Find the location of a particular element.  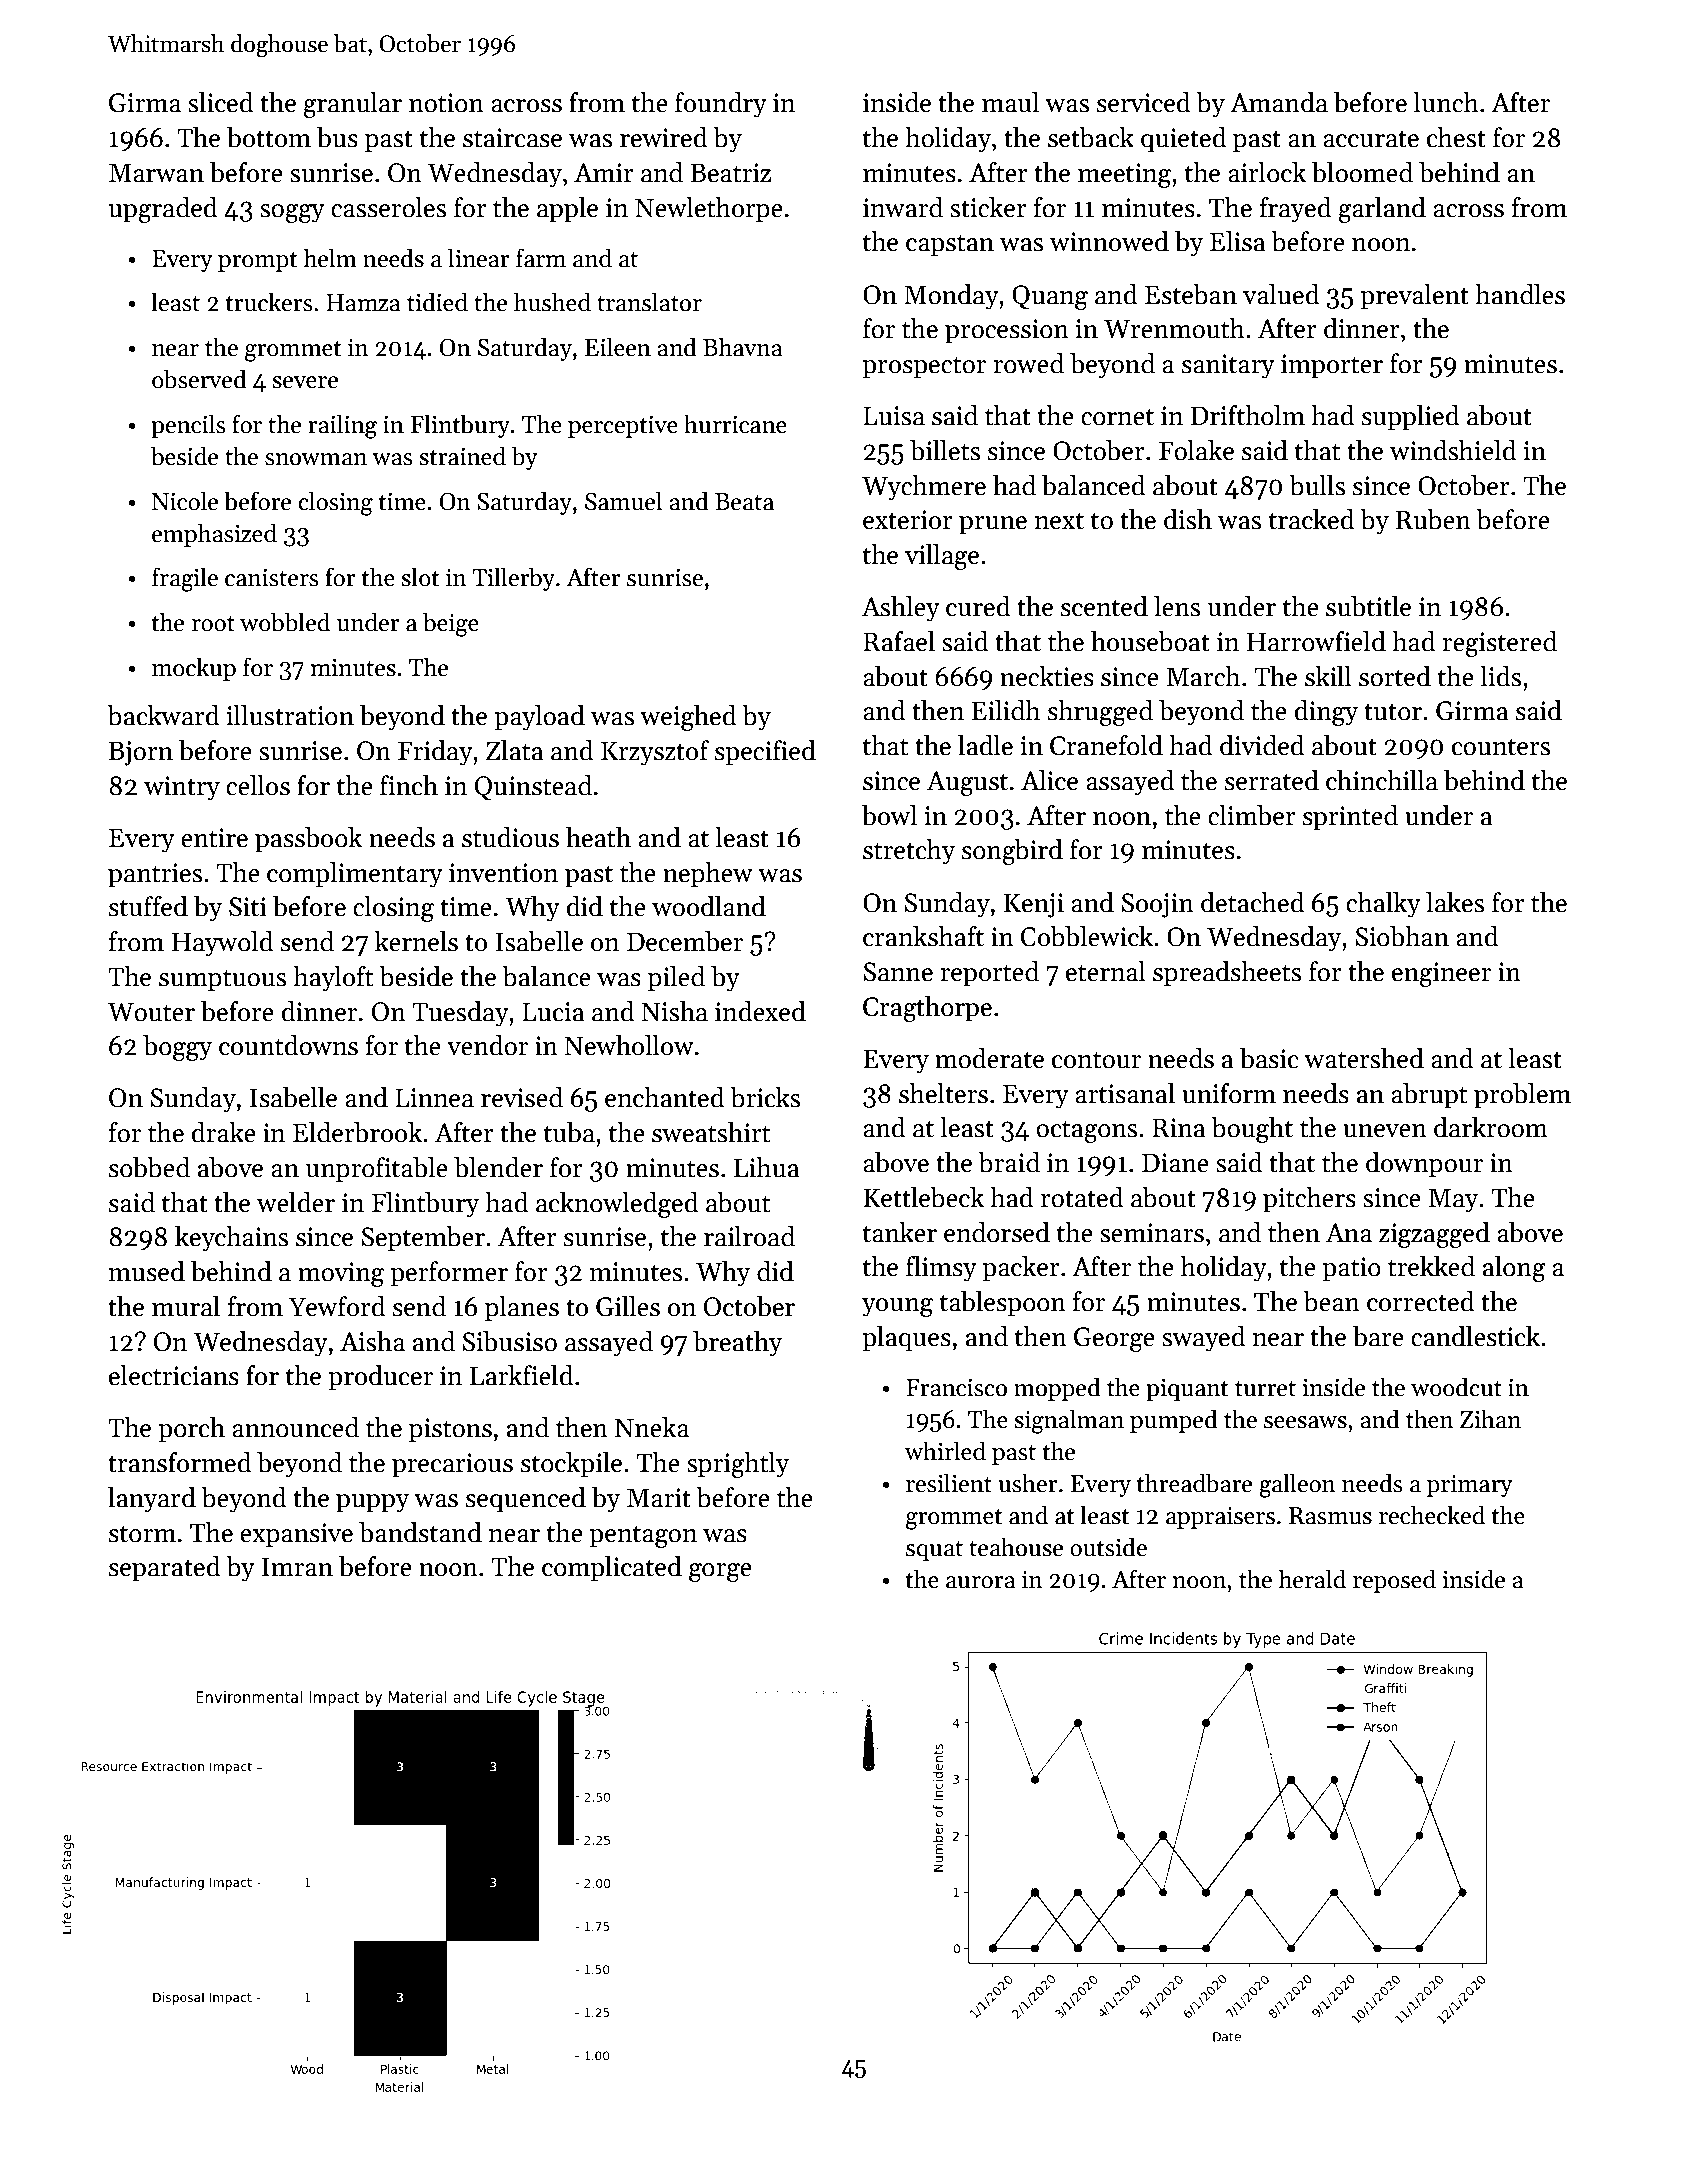

Marit is located at coordinates (659, 1498).
